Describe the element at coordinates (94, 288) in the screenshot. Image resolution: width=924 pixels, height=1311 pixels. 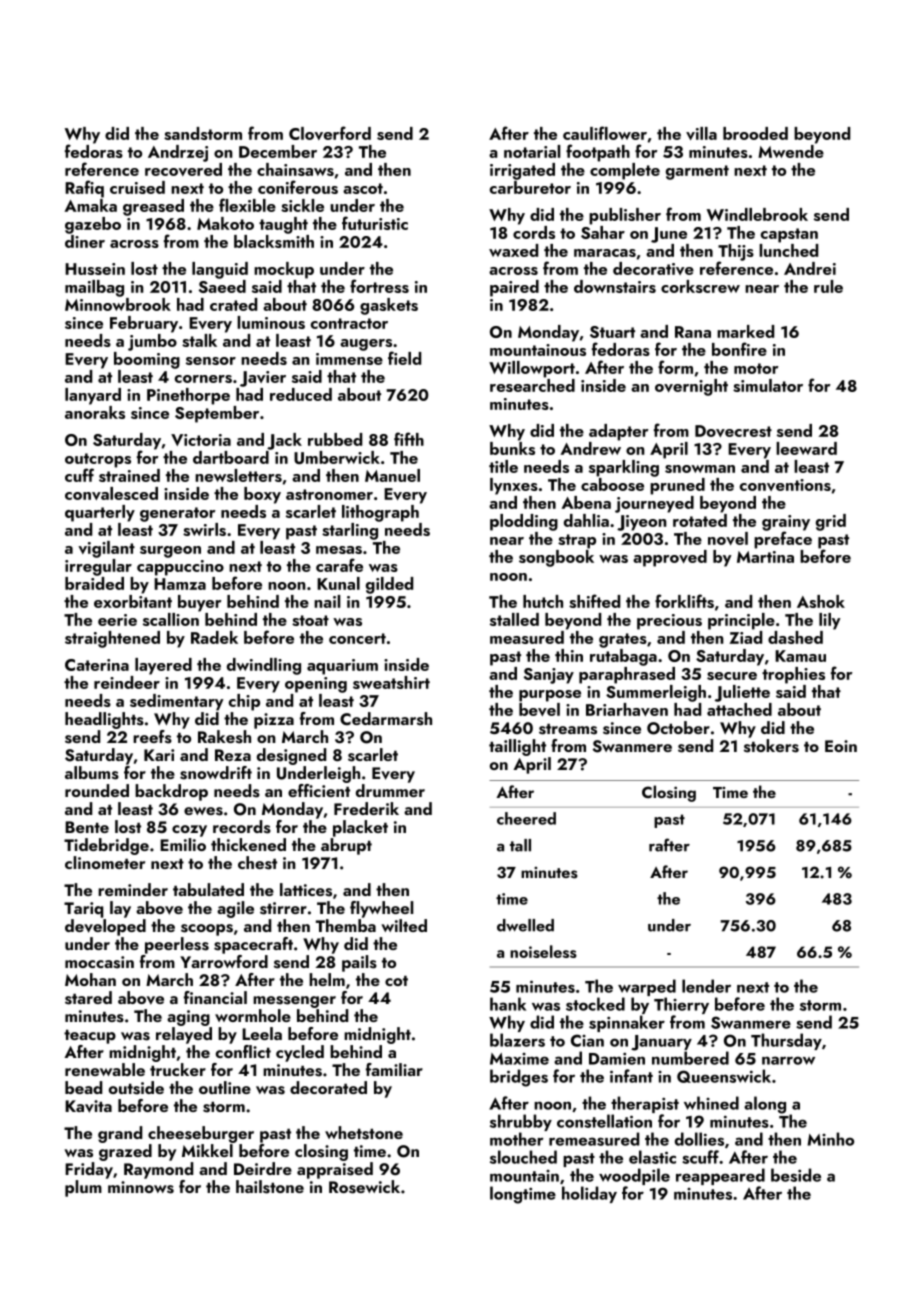
I see `mailbag` at that location.
